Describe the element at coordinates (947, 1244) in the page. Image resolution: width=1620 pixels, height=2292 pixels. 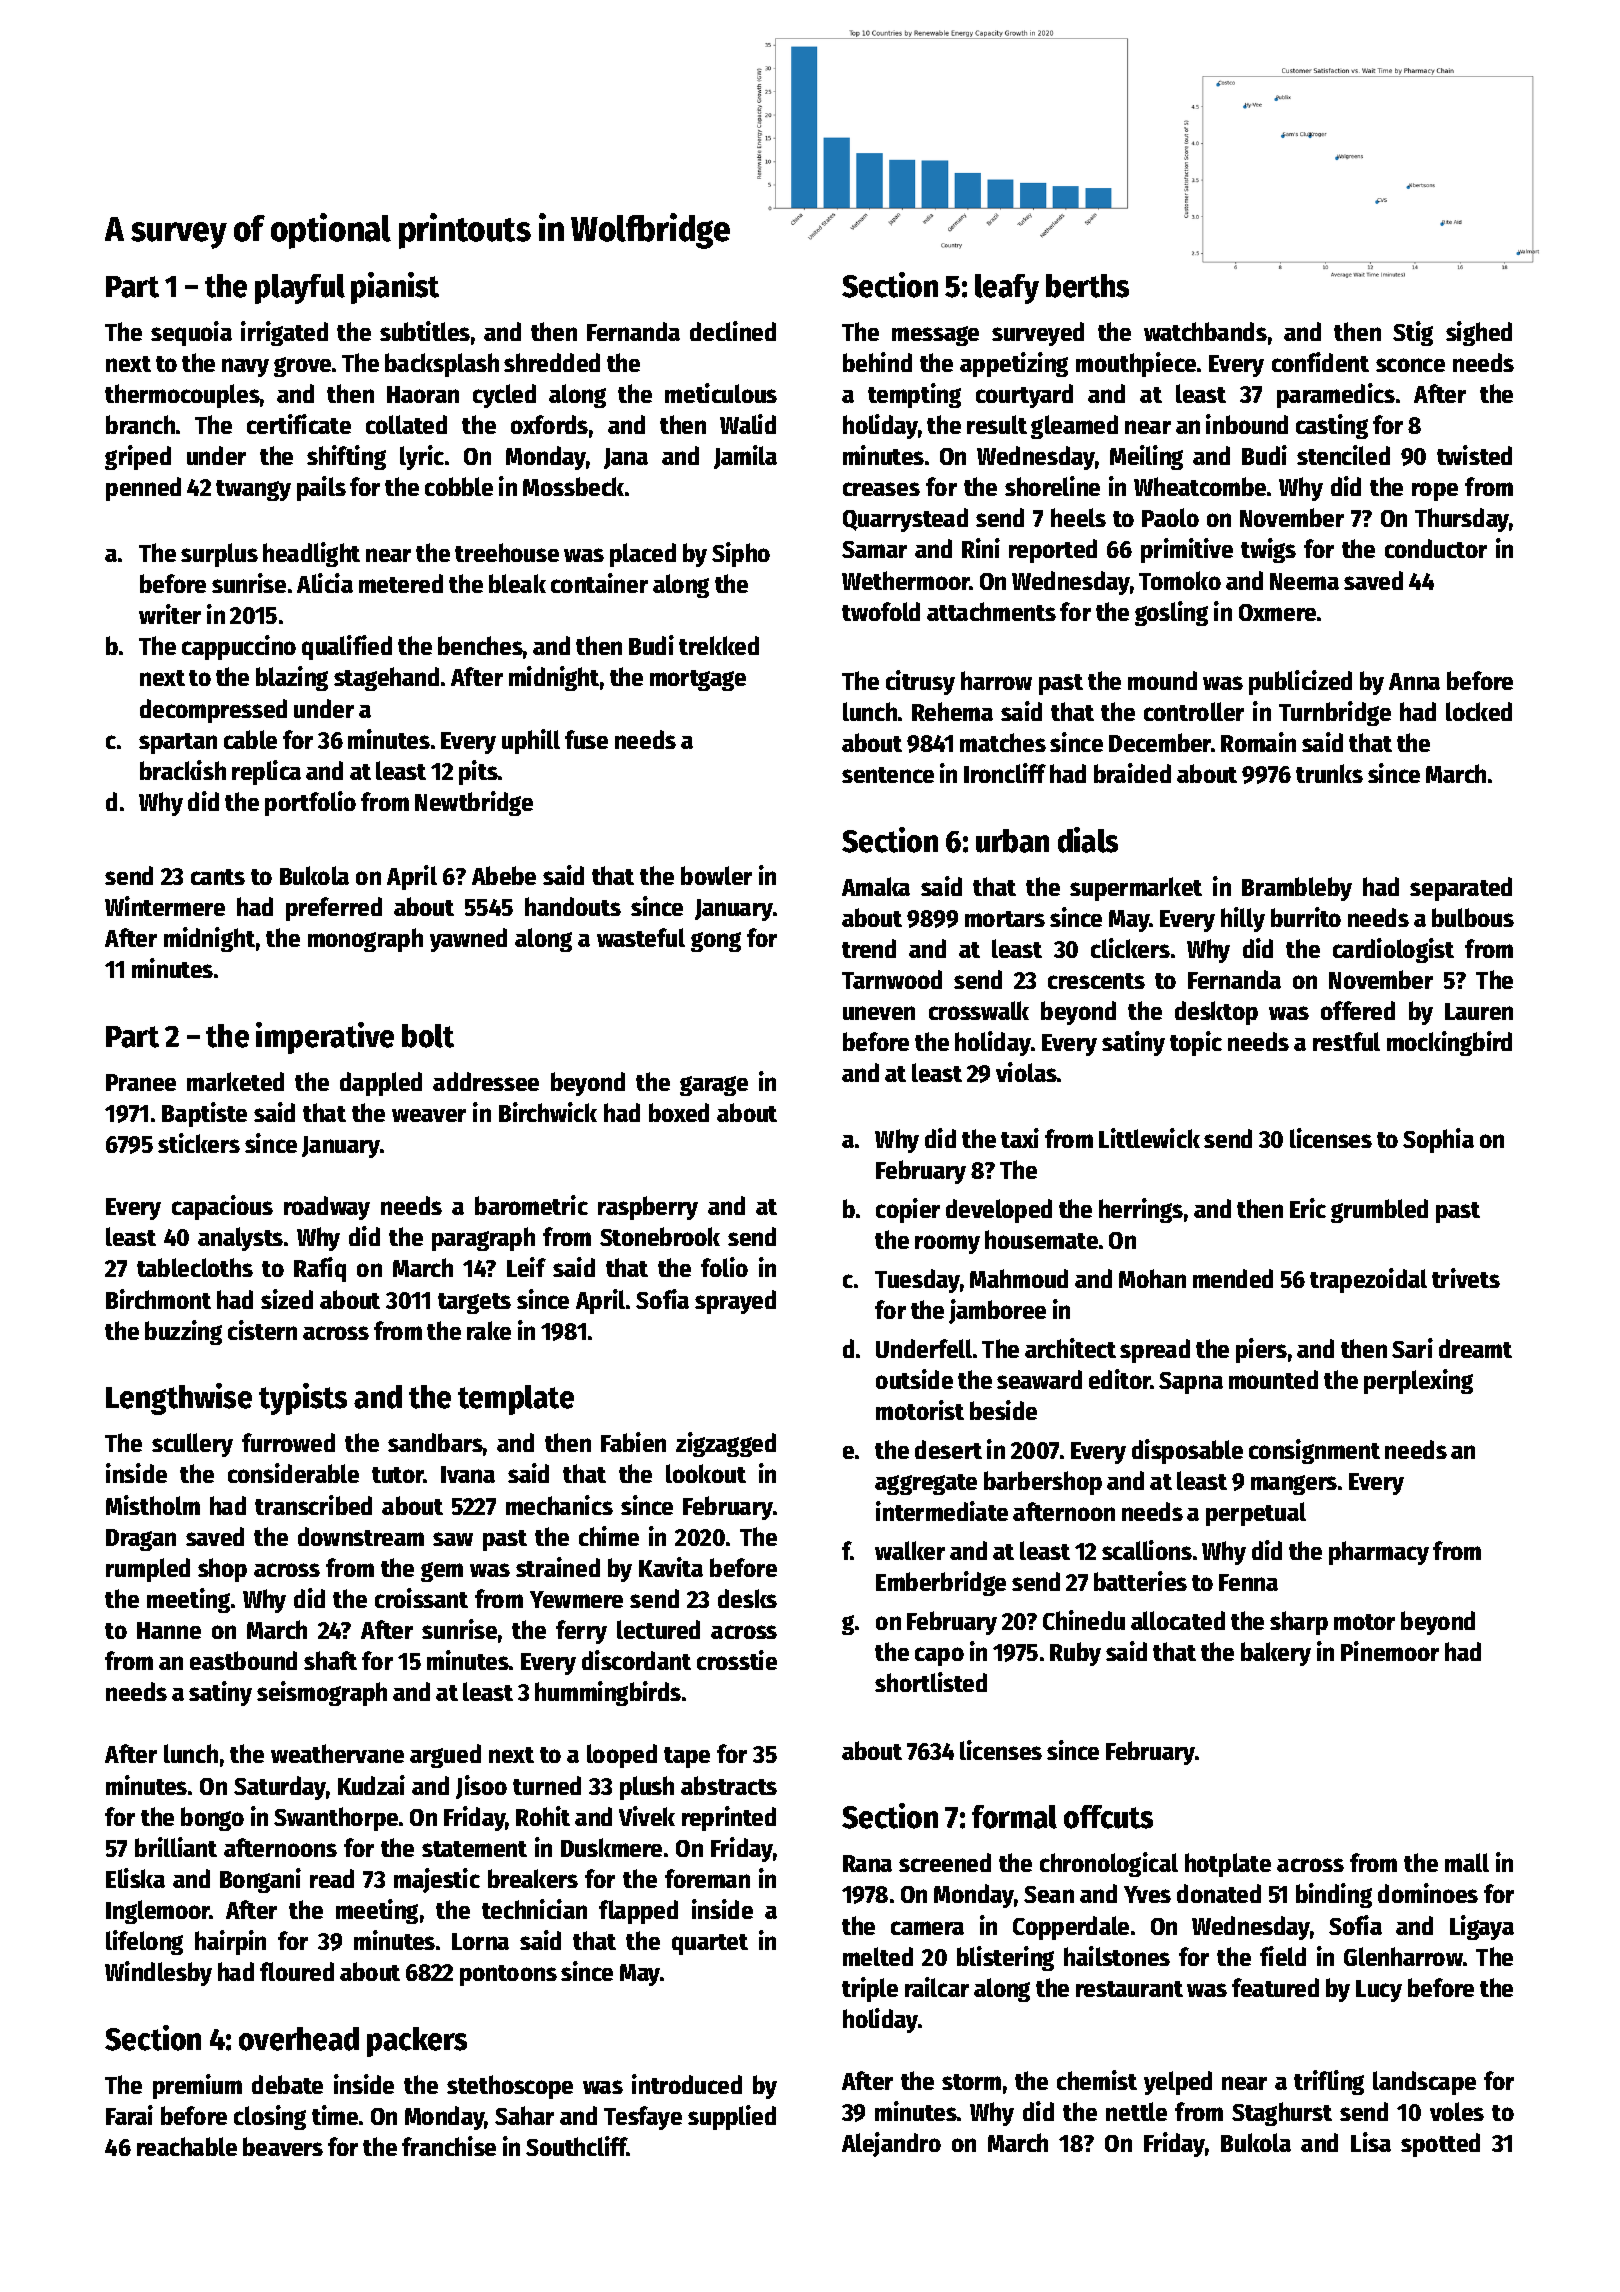
I see `roomy` at that location.
